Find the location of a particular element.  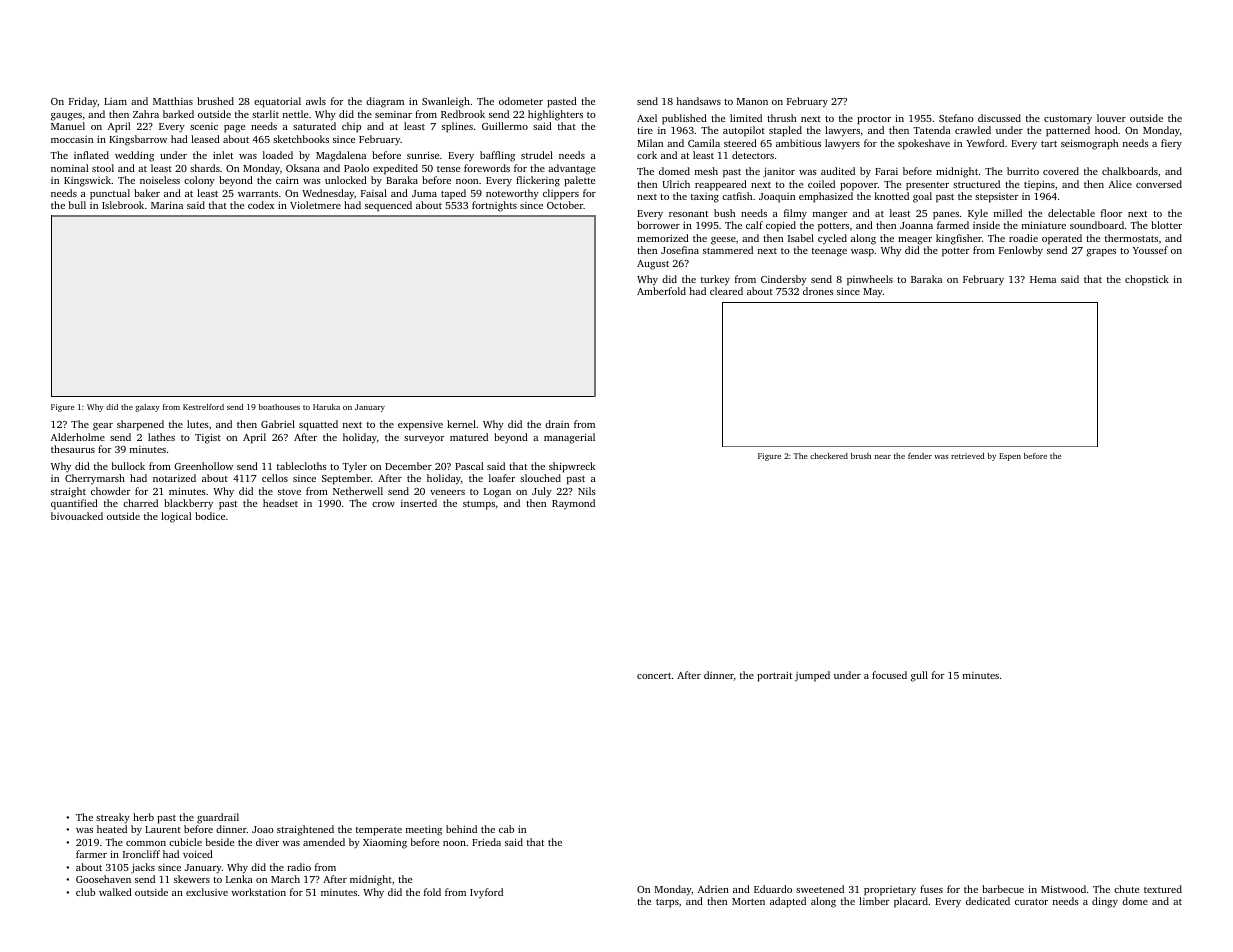

bodice is located at coordinates (210, 516).
